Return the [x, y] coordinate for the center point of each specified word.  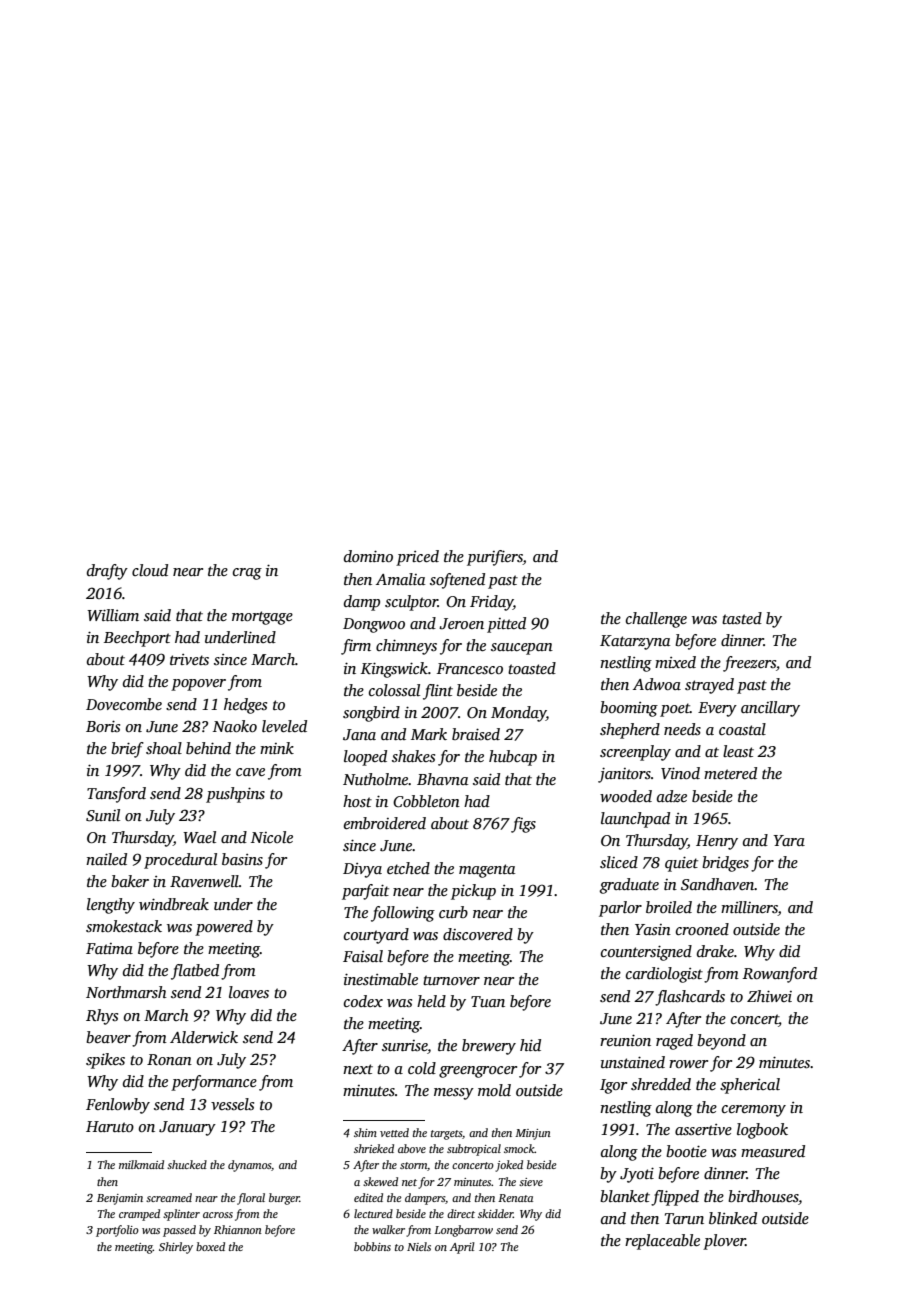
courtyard [376, 936]
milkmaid [141, 1164]
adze [672, 796]
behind [208, 748]
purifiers [495, 558]
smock [519, 1148]
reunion [625, 1040]
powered [224, 928]
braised [476, 734]
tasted [742, 618]
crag [247, 574]
